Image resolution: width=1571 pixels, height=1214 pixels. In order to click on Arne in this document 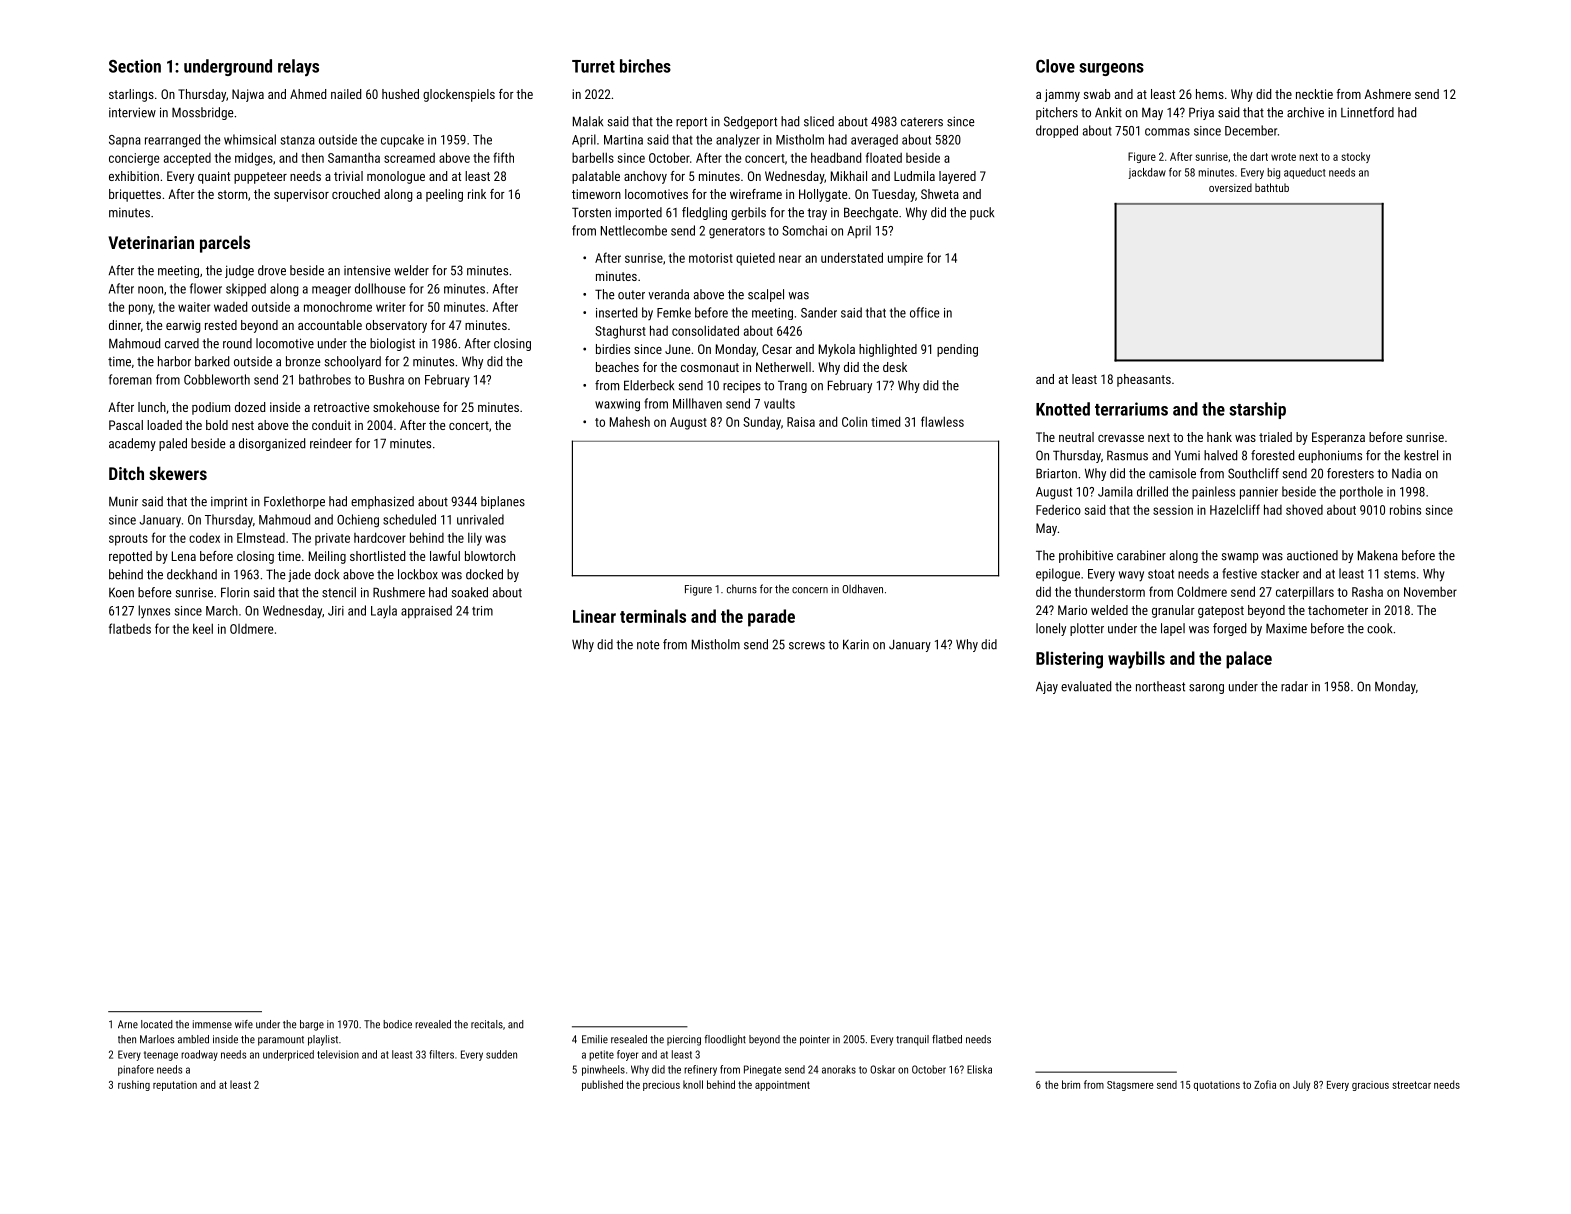, I will do `click(128, 1024)`.
